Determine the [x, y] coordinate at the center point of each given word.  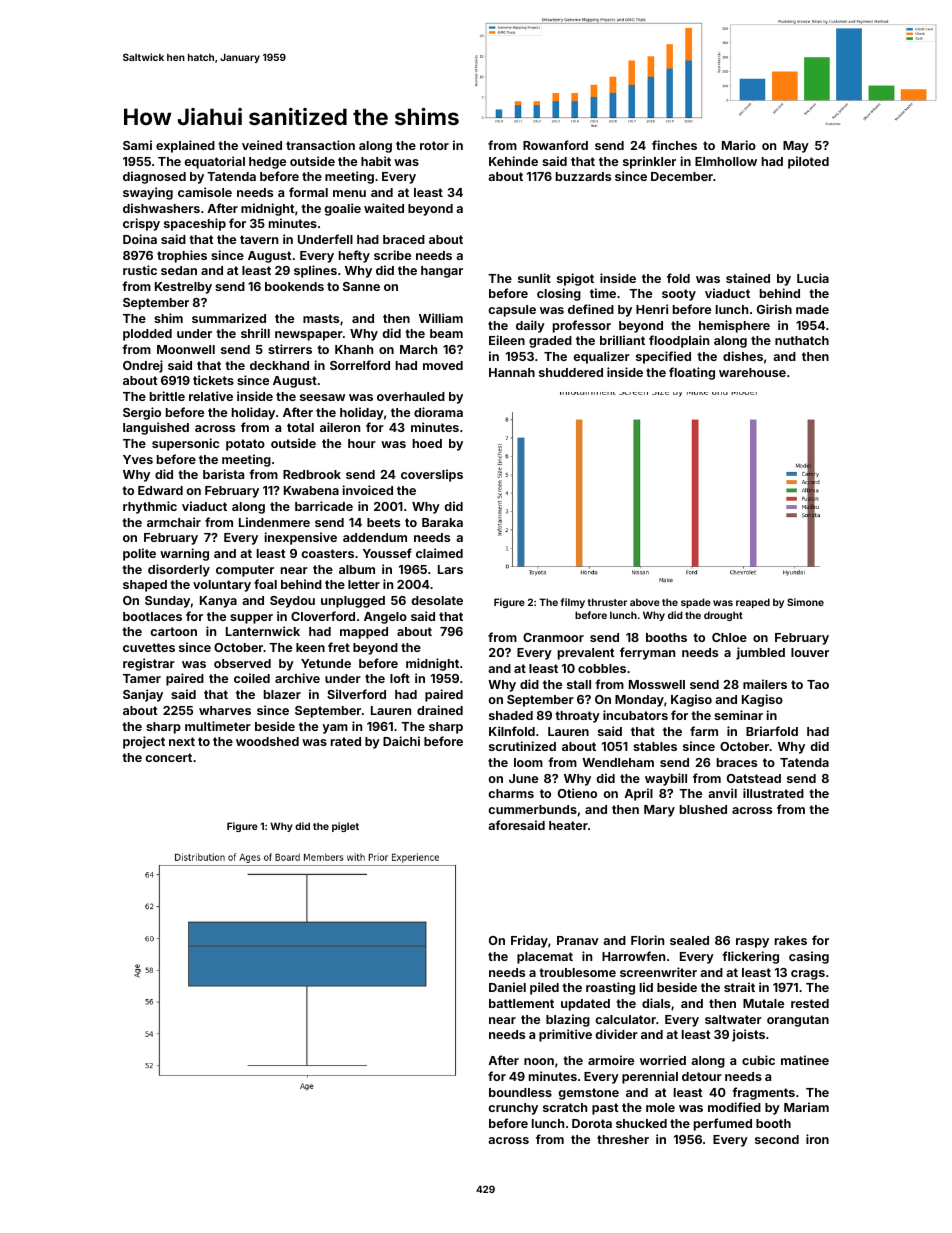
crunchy [513, 1109]
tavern [259, 239]
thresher [623, 1139]
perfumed [723, 1124]
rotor [434, 145]
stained [748, 278]
